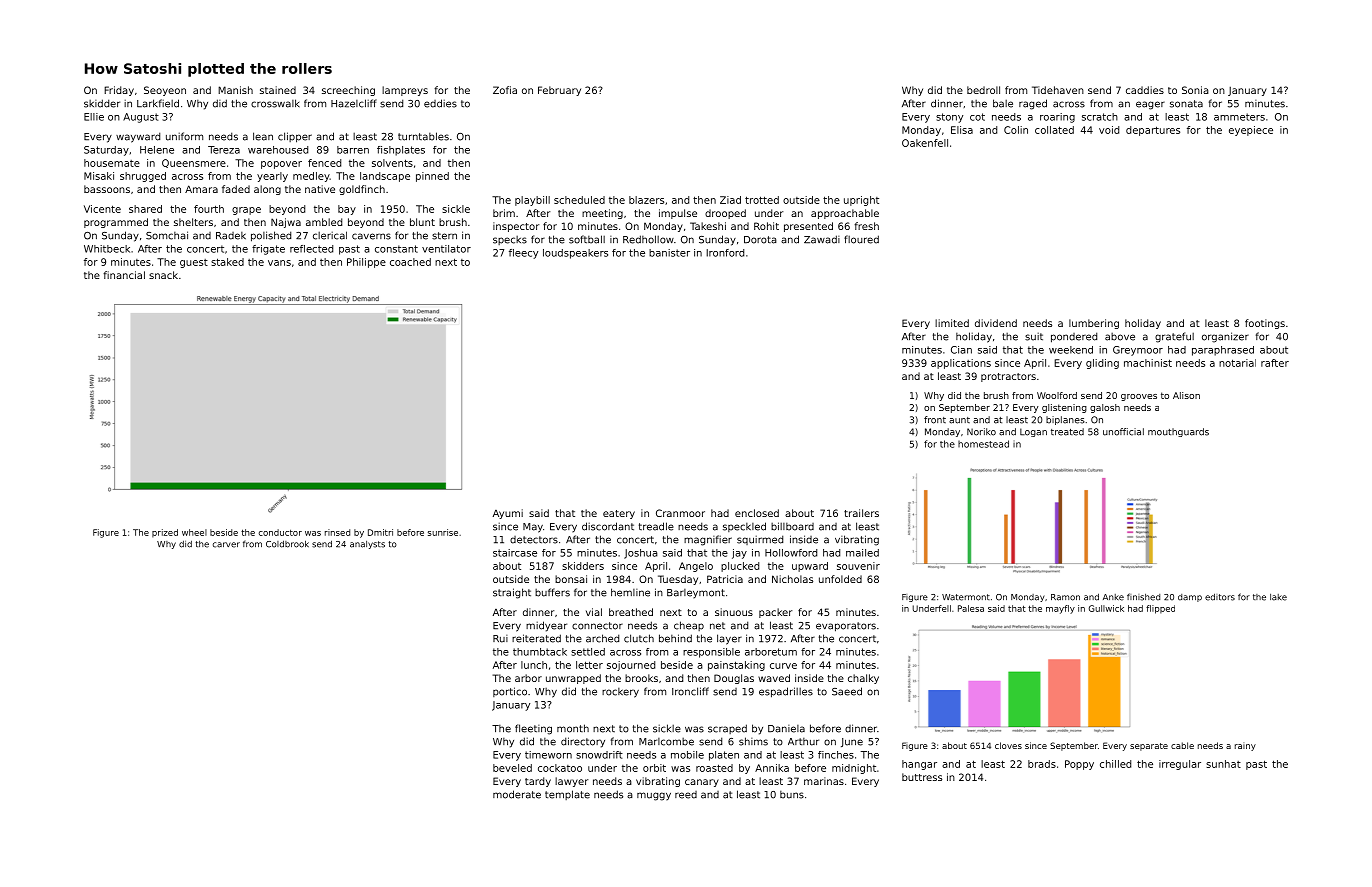 The width and height of the screenshot is (1372, 887). What do you see at coordinates (517, 794) in the screenshot?
I see `moderate` at bounding box center [517, 794].
